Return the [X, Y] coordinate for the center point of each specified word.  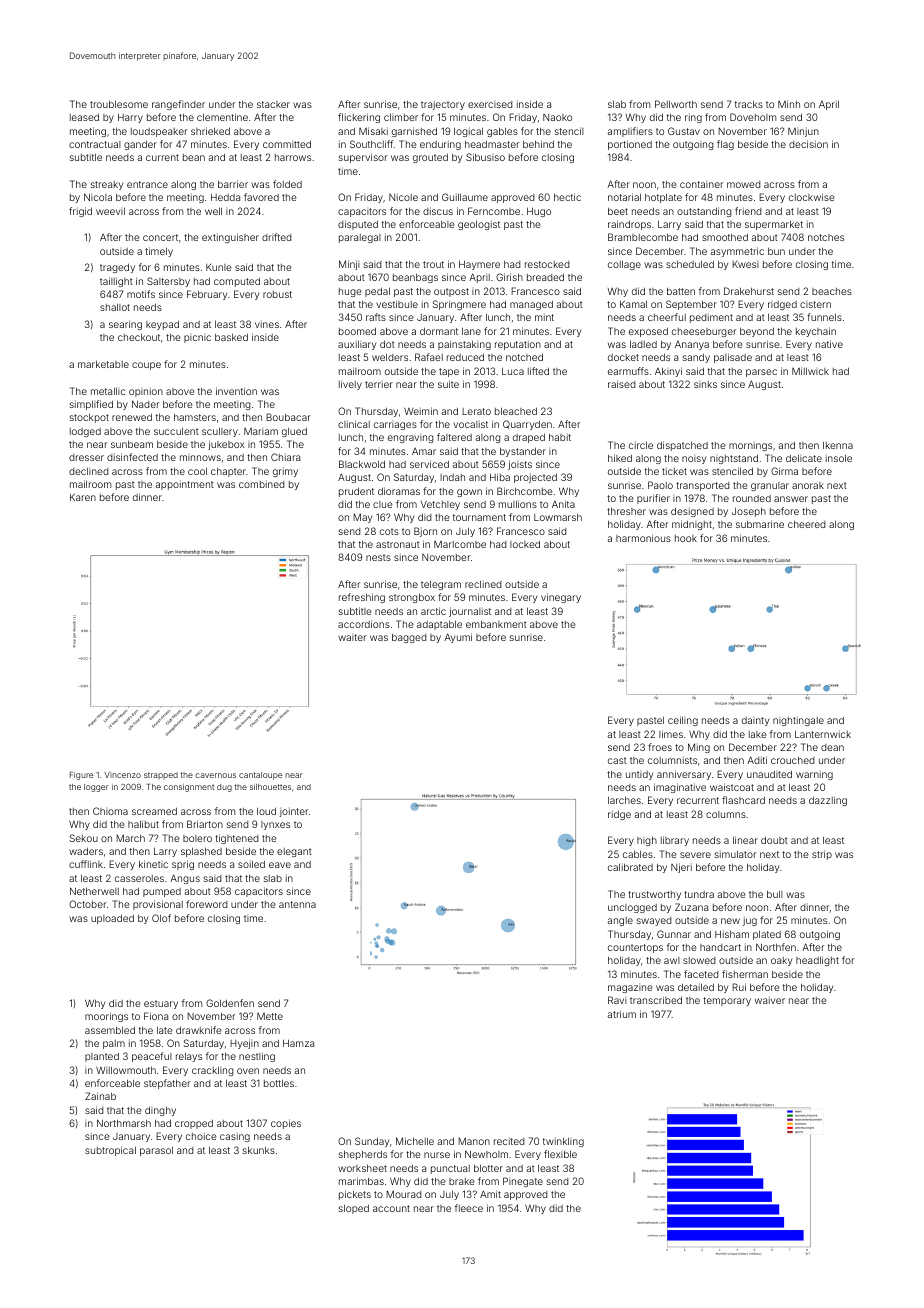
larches [624, 800]
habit [560, 437]
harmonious [643, 538]
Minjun [803, 132]
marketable [103, 364]
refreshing [362, 598]
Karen [83, 497]
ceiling [683, 721]
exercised [490, 104]
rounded [752, 498]
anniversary [684, 775]
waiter [352, 637]
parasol [156, 1151]
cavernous [215, 775]
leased [84, 117]
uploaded [112, 919]
